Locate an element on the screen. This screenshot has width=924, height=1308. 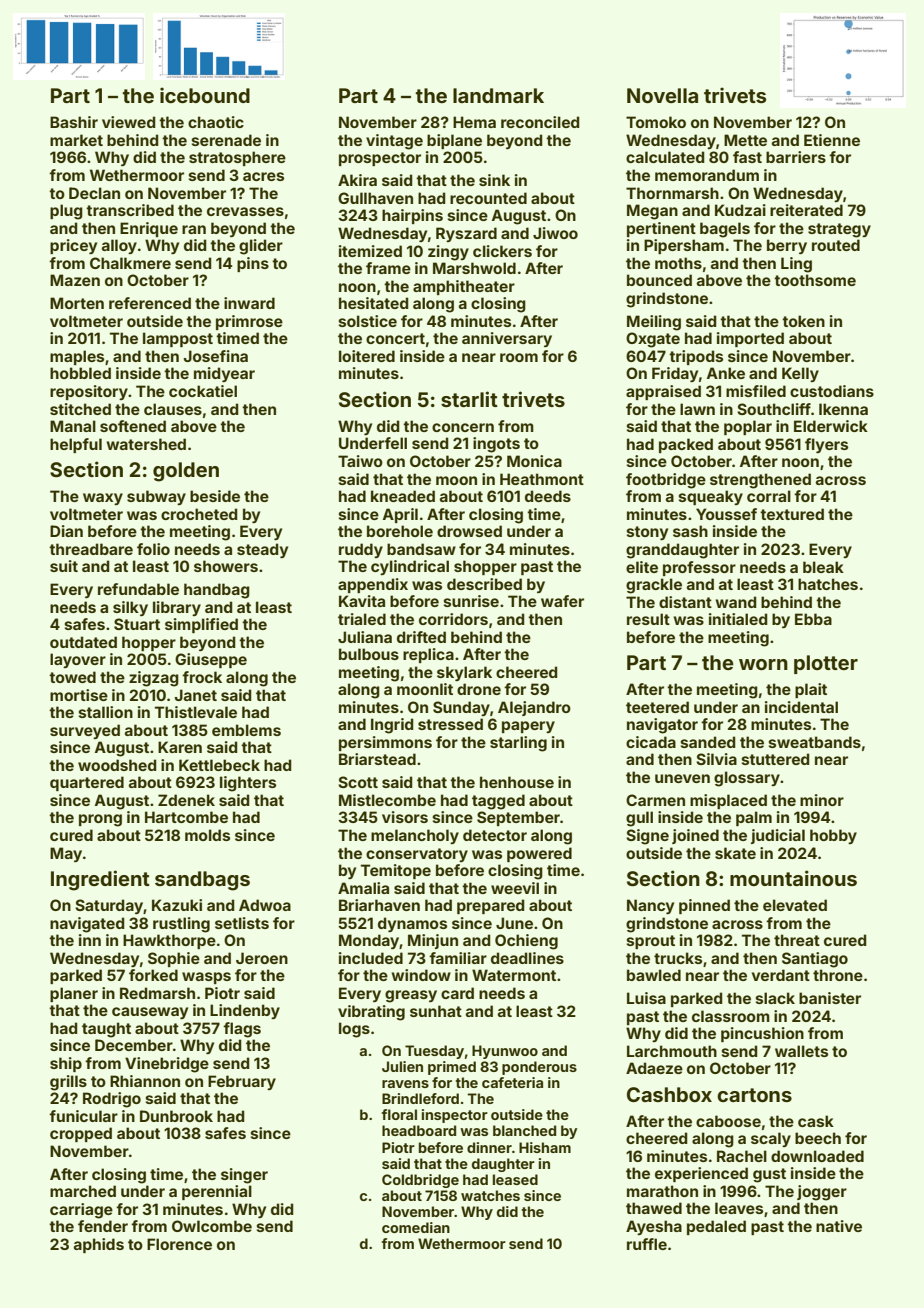
anniversary is located at coordinates (507, 339).
